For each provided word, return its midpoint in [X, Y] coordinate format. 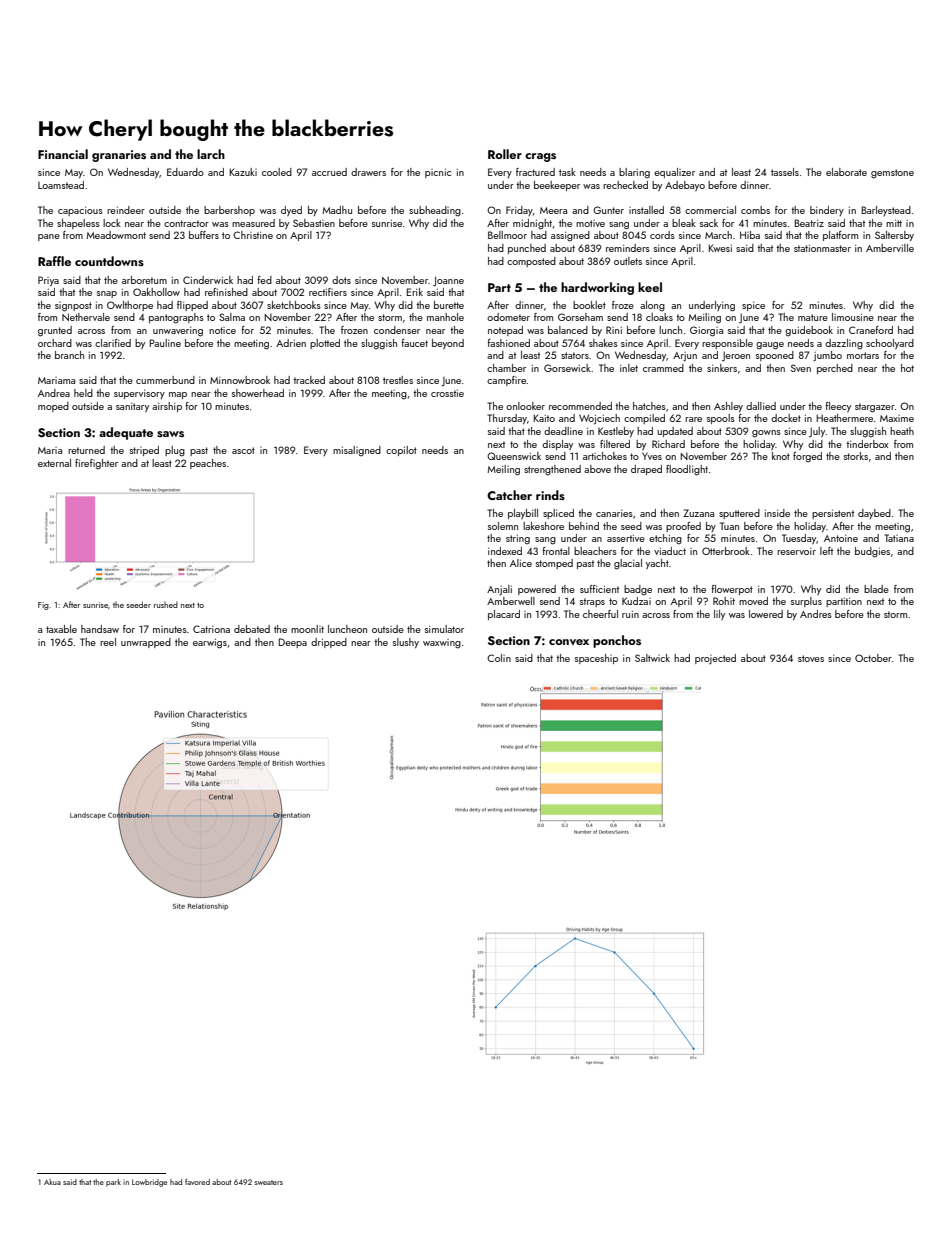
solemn [503, 526]
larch [211, 154]
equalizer [674, 173]
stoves [811, 658]
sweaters [269, 1182]
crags [540, 157]
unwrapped [146, 643]
